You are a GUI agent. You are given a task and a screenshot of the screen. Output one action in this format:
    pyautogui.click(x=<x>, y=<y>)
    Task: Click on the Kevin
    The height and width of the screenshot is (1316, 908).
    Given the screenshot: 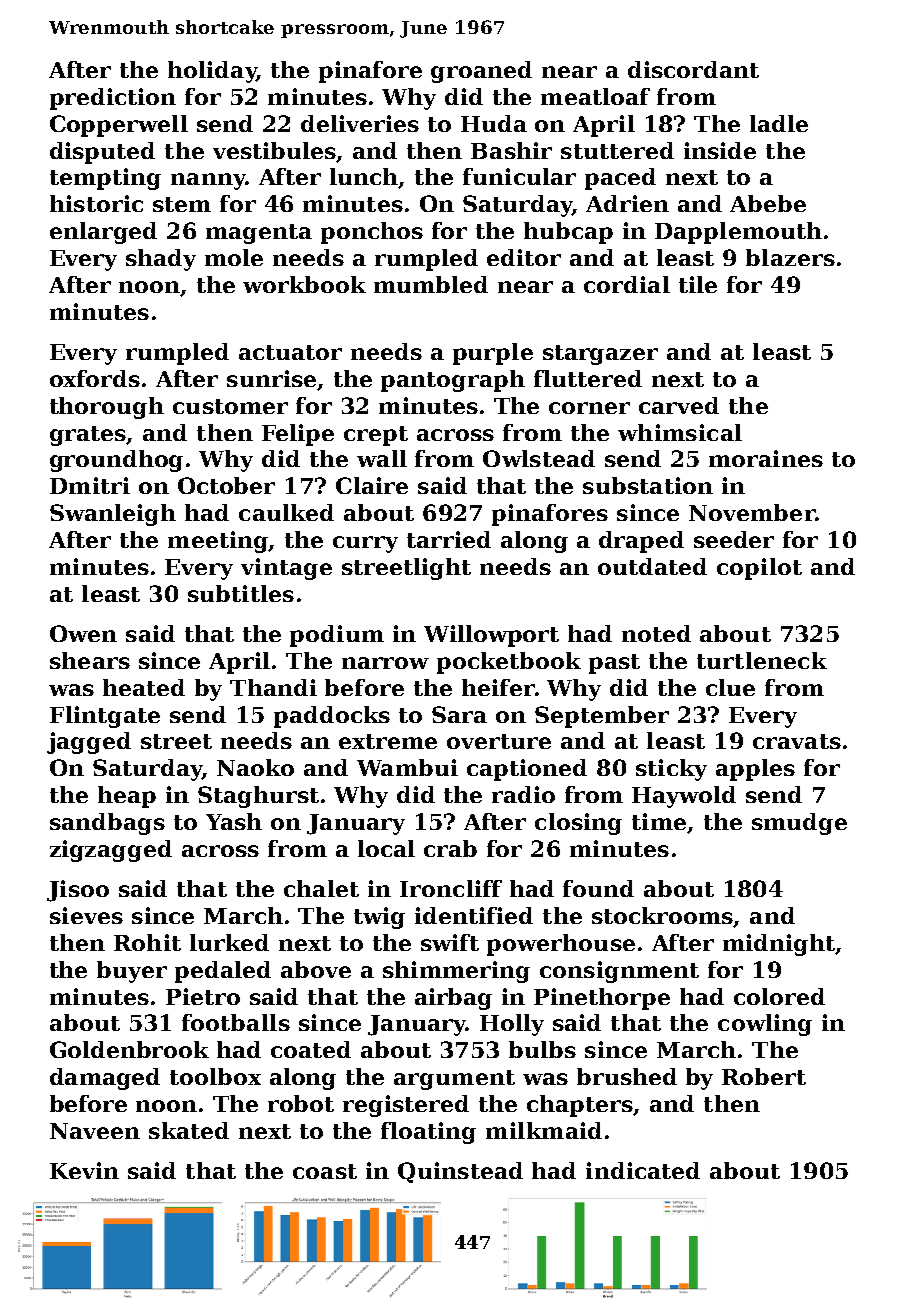 What is the action you would take?
    pyautogui.click(x=84, y=1170)
